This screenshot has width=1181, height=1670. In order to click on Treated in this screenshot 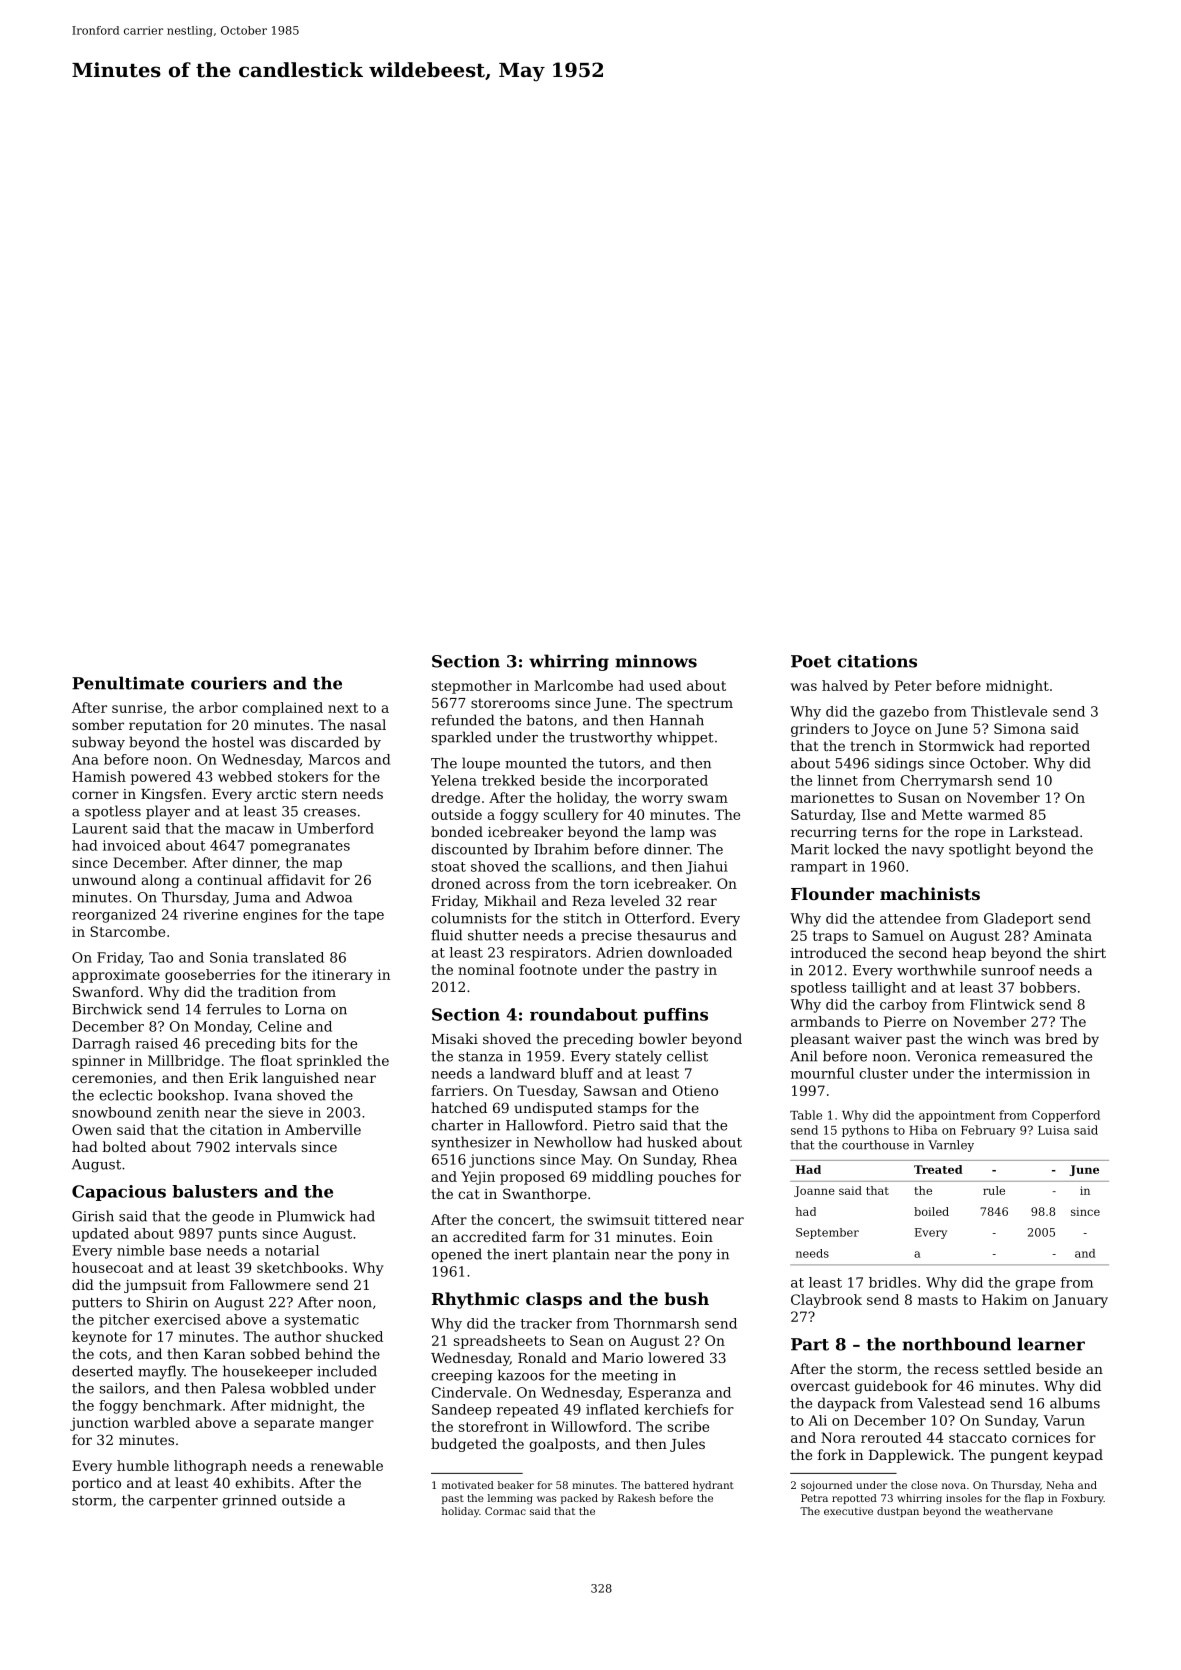, I will do `click(938, 1169)`.
